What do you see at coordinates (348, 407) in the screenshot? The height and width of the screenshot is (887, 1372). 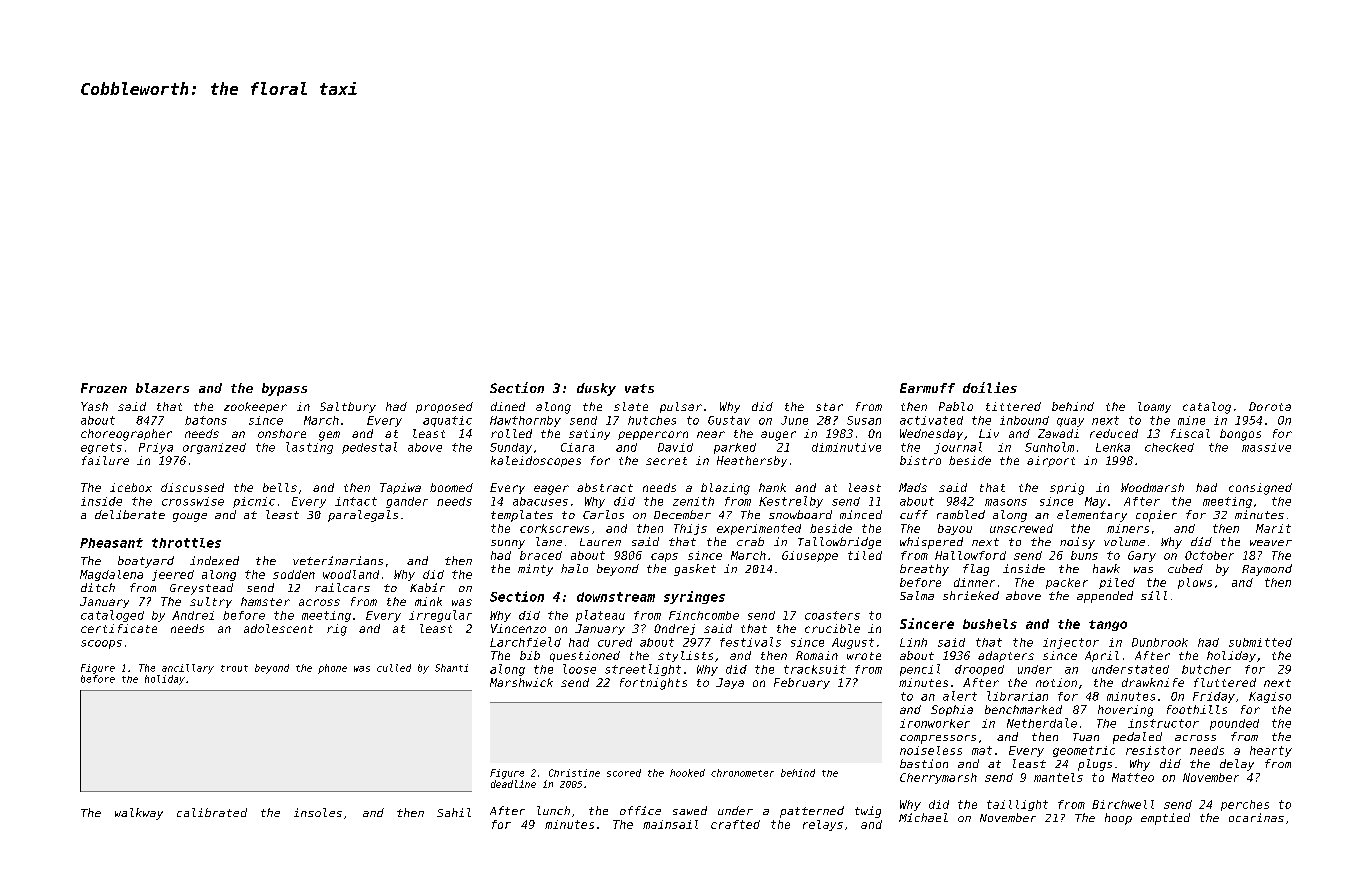 I see `Saltbury` at bounding box center [348, 407].
